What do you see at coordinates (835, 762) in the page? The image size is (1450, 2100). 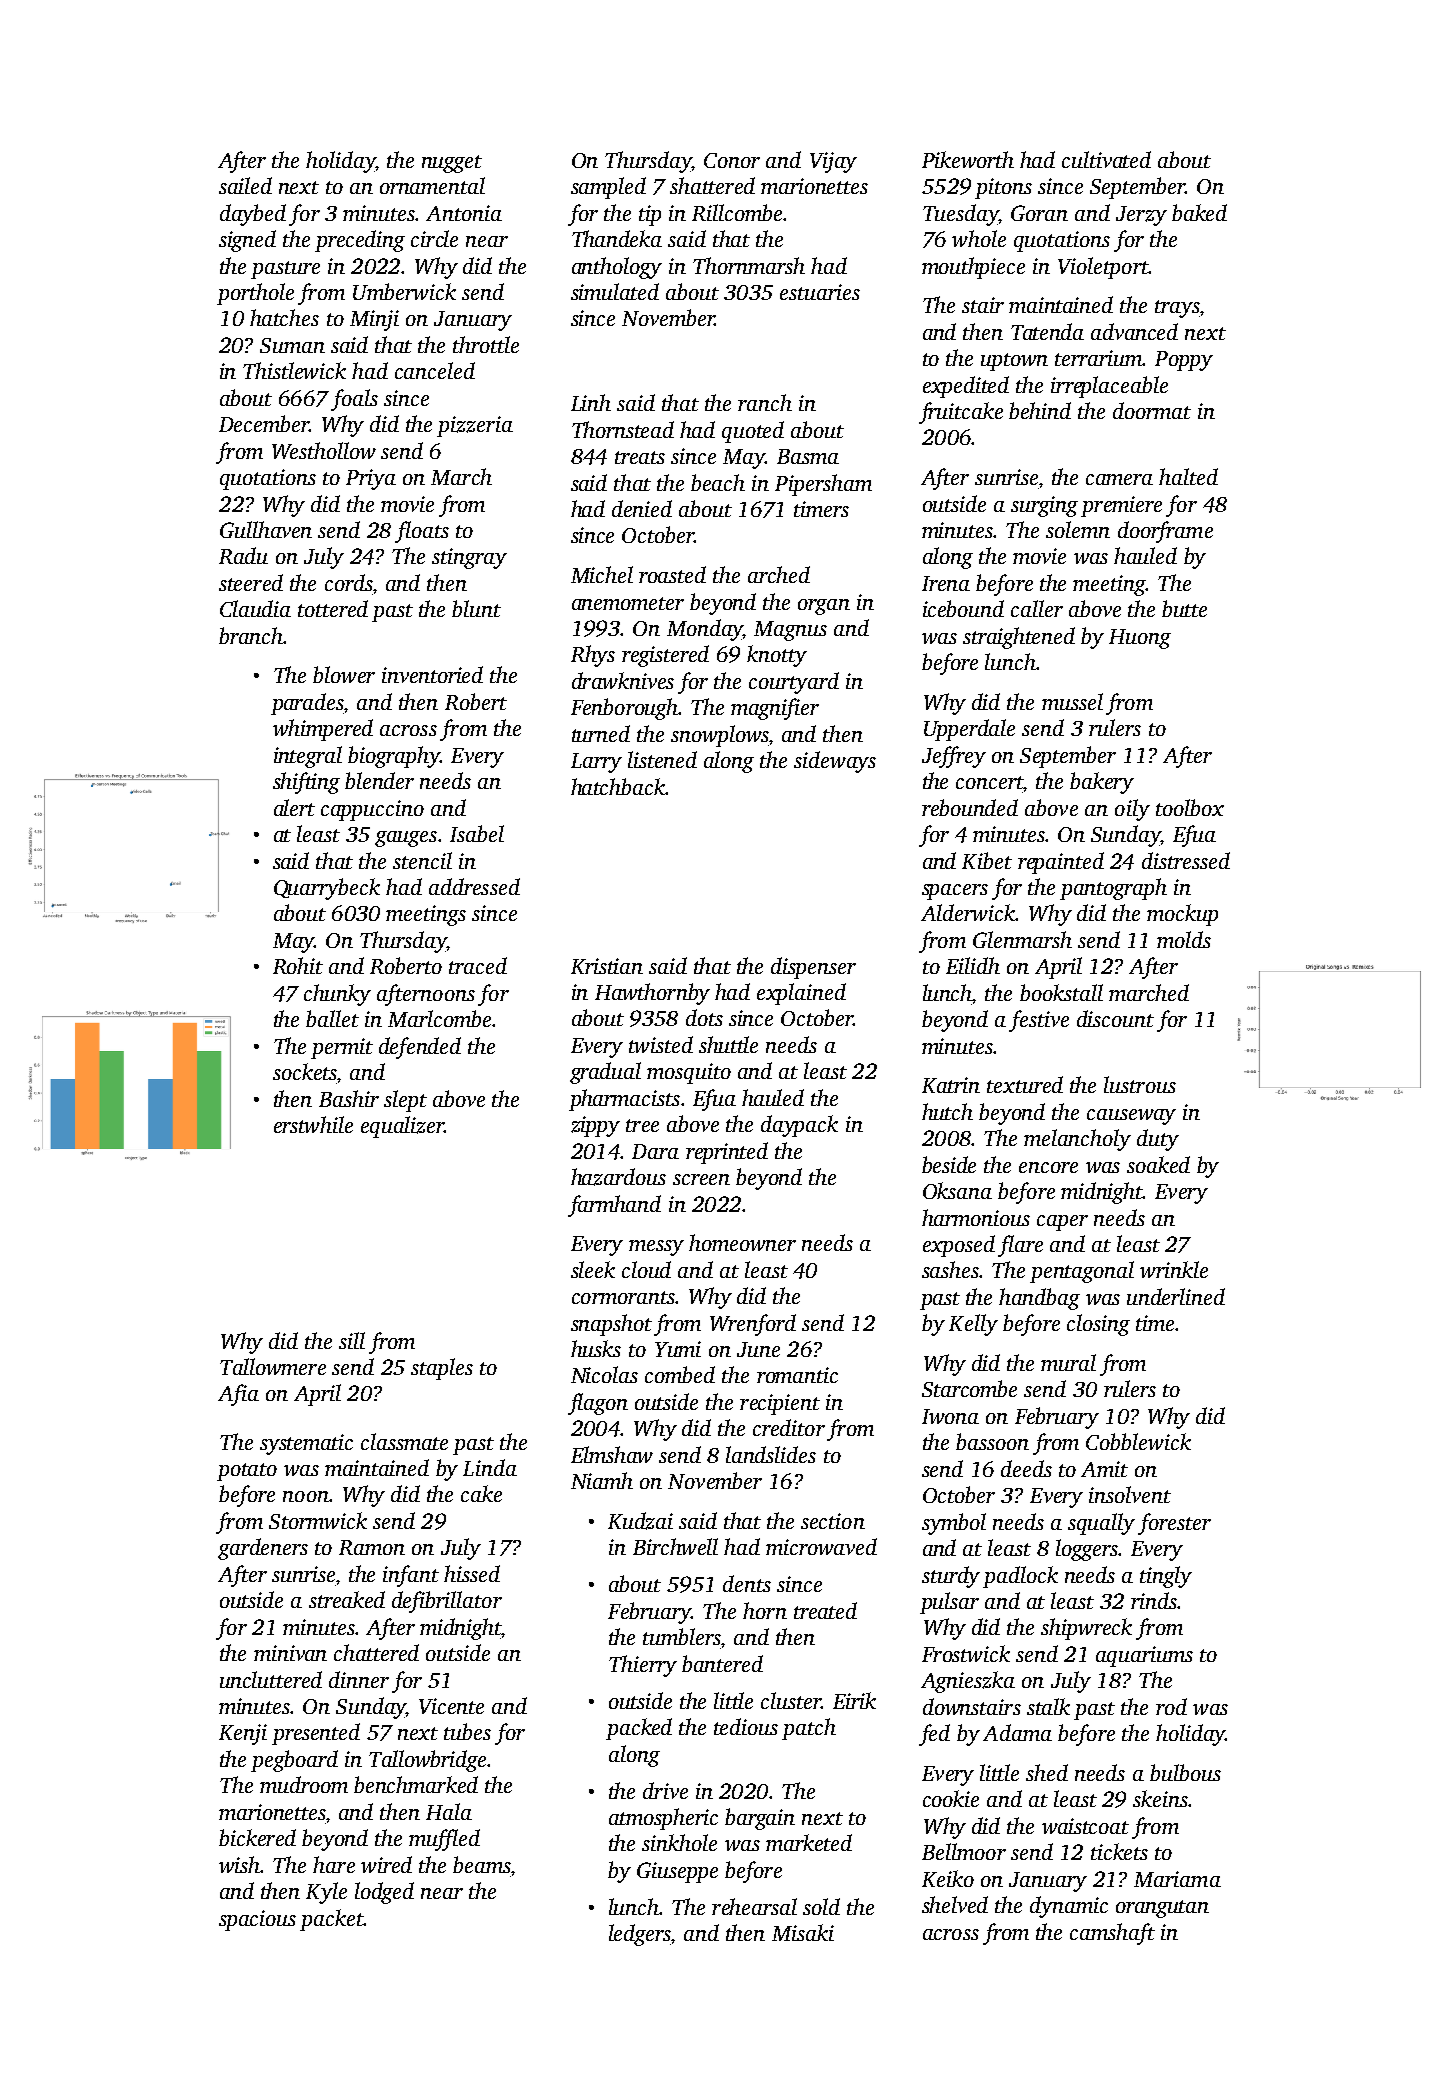 I see `sideways` at bounding box center [835, 762].
